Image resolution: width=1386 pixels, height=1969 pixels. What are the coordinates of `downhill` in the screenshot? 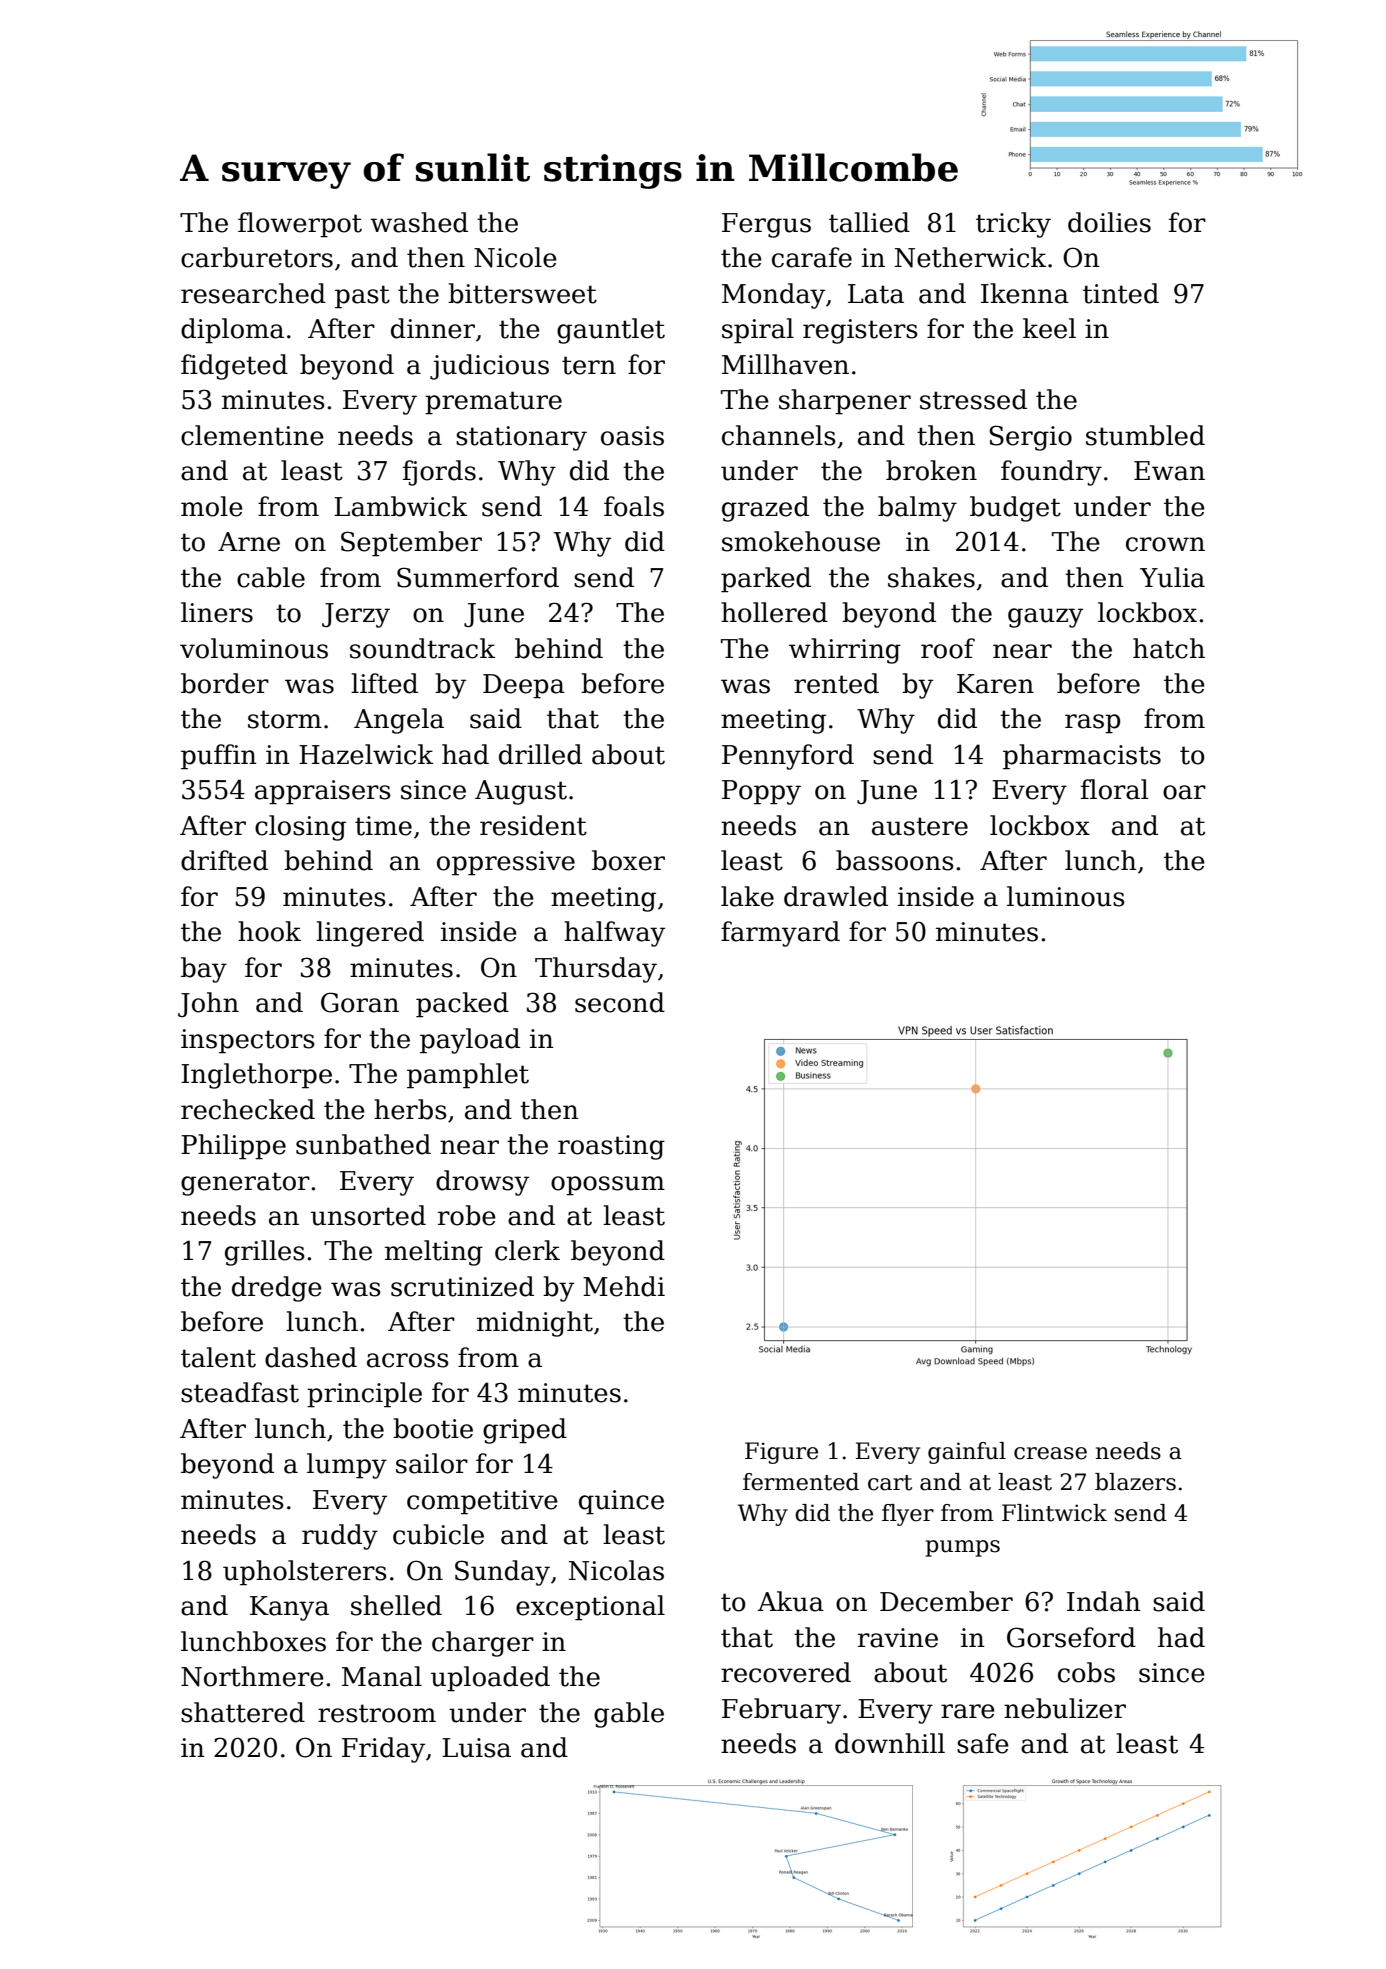 It's located at (890, 1743).
